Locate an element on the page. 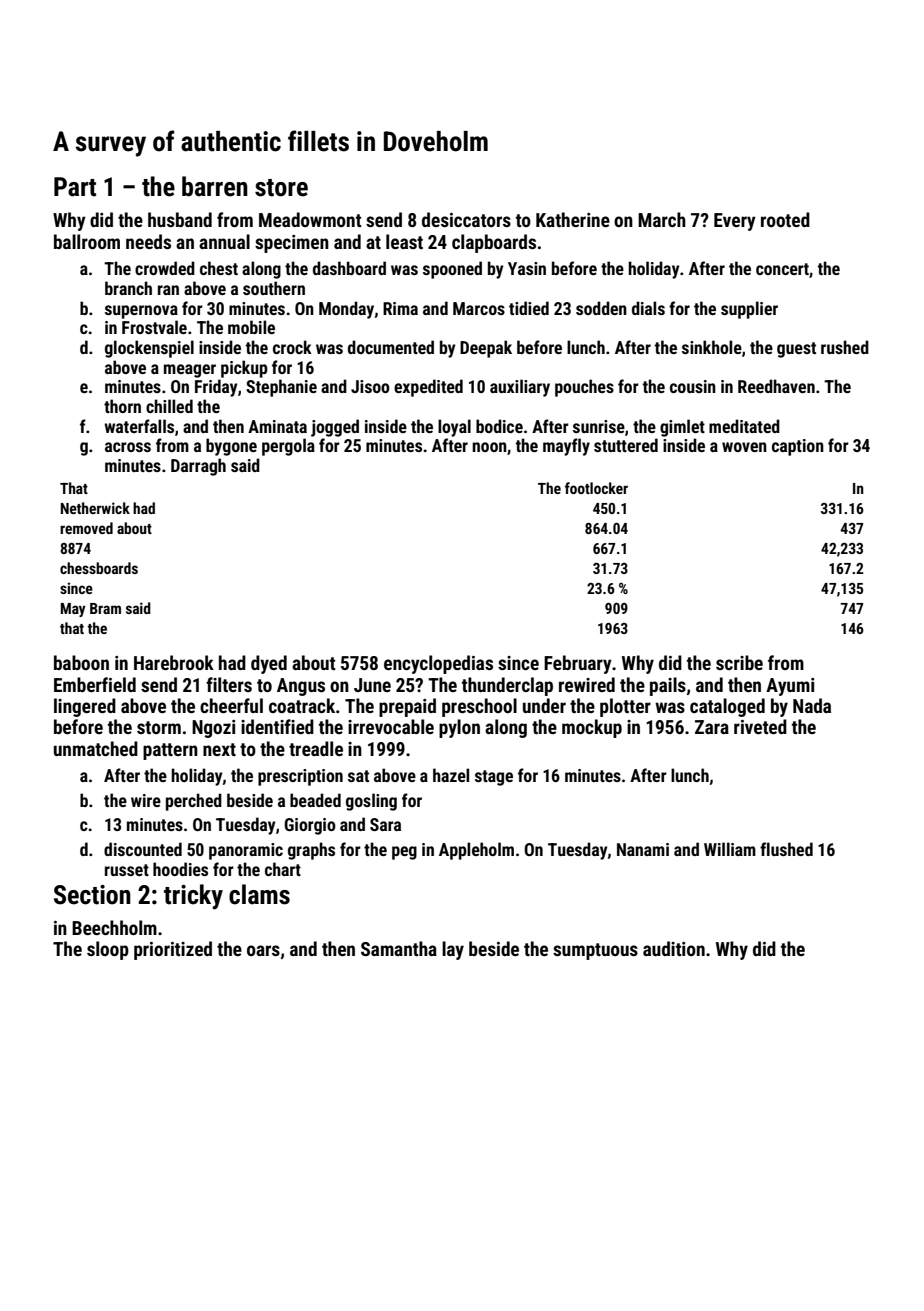 This document has height=1311, width=924. ballroom is located at coordinates (87, 241).
